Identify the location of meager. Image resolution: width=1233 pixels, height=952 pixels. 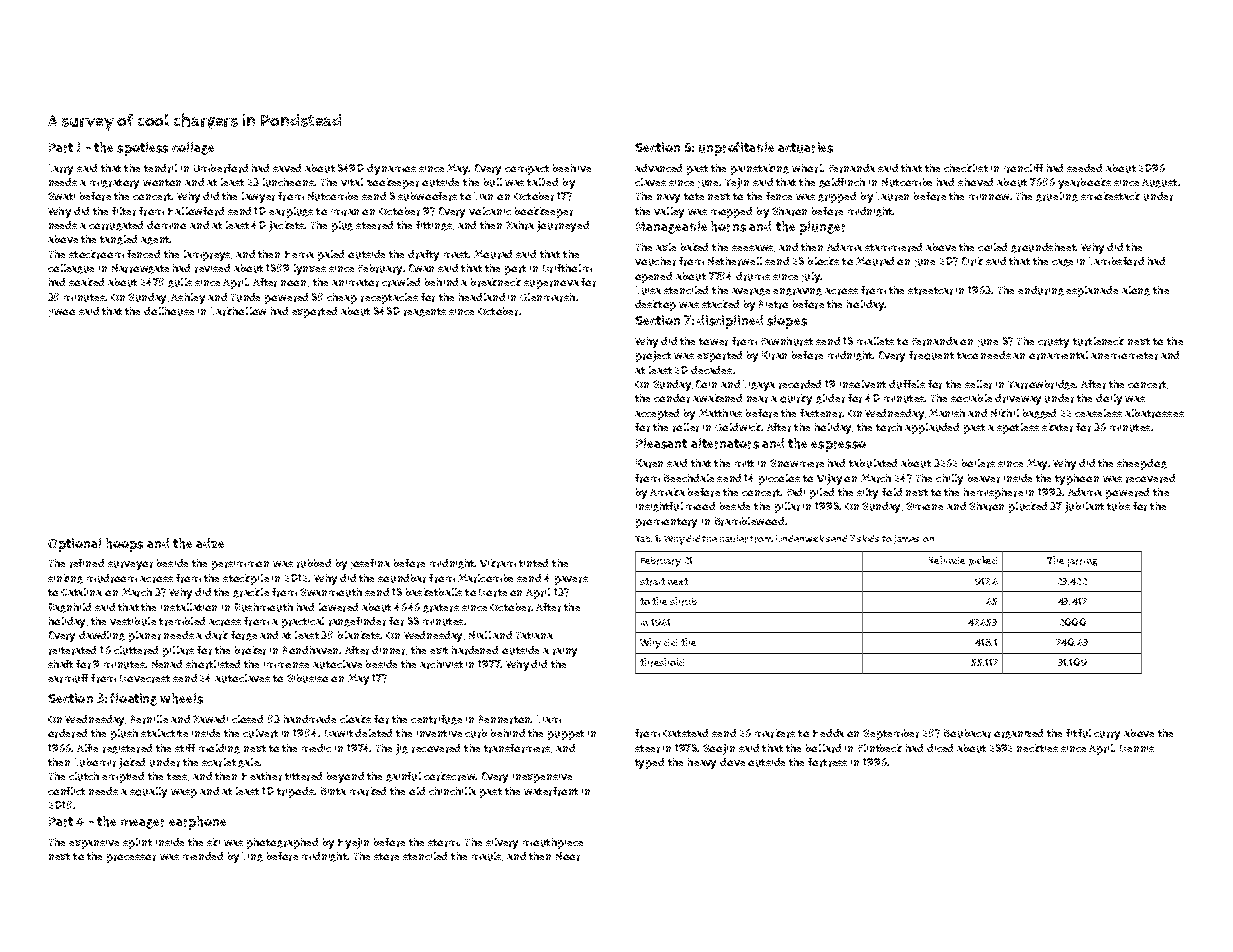
(142, 824).
